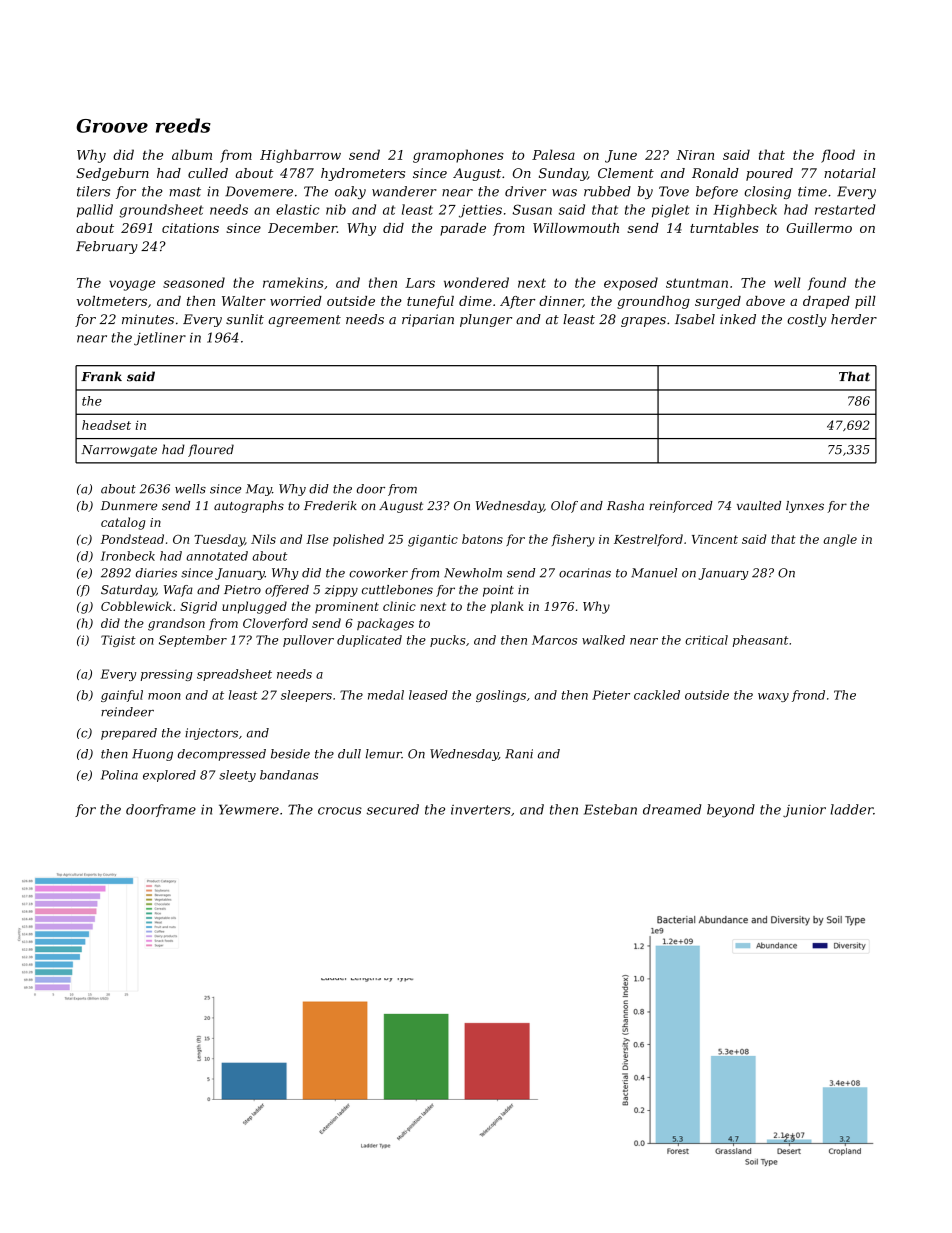  What do you see at coordinates (152, 755) in the screenshot?
I see `Huong` at bounding box center [152, 755].
